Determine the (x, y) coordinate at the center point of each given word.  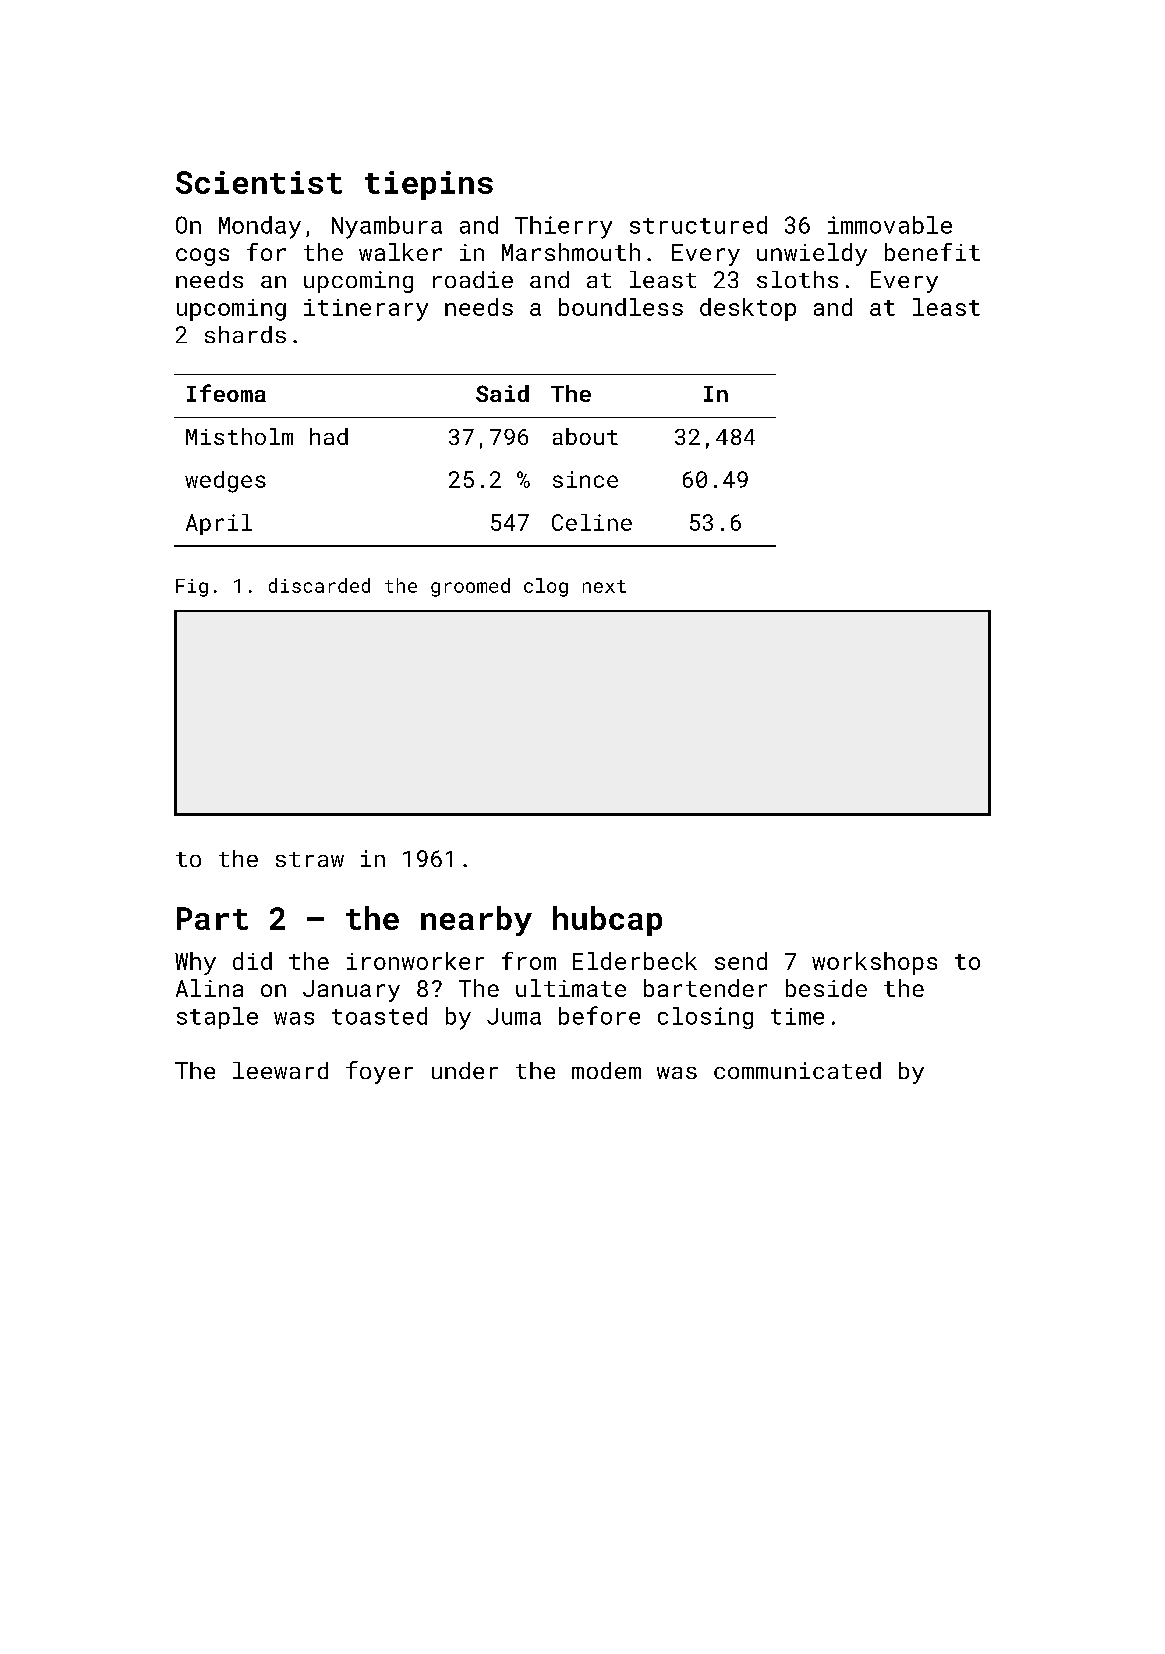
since (585, 479)
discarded (319, 585)
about (585, 436)
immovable (890, 225)
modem (606, 1070)
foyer (379, 1072)
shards (245, 334)
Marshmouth (571, 252)
